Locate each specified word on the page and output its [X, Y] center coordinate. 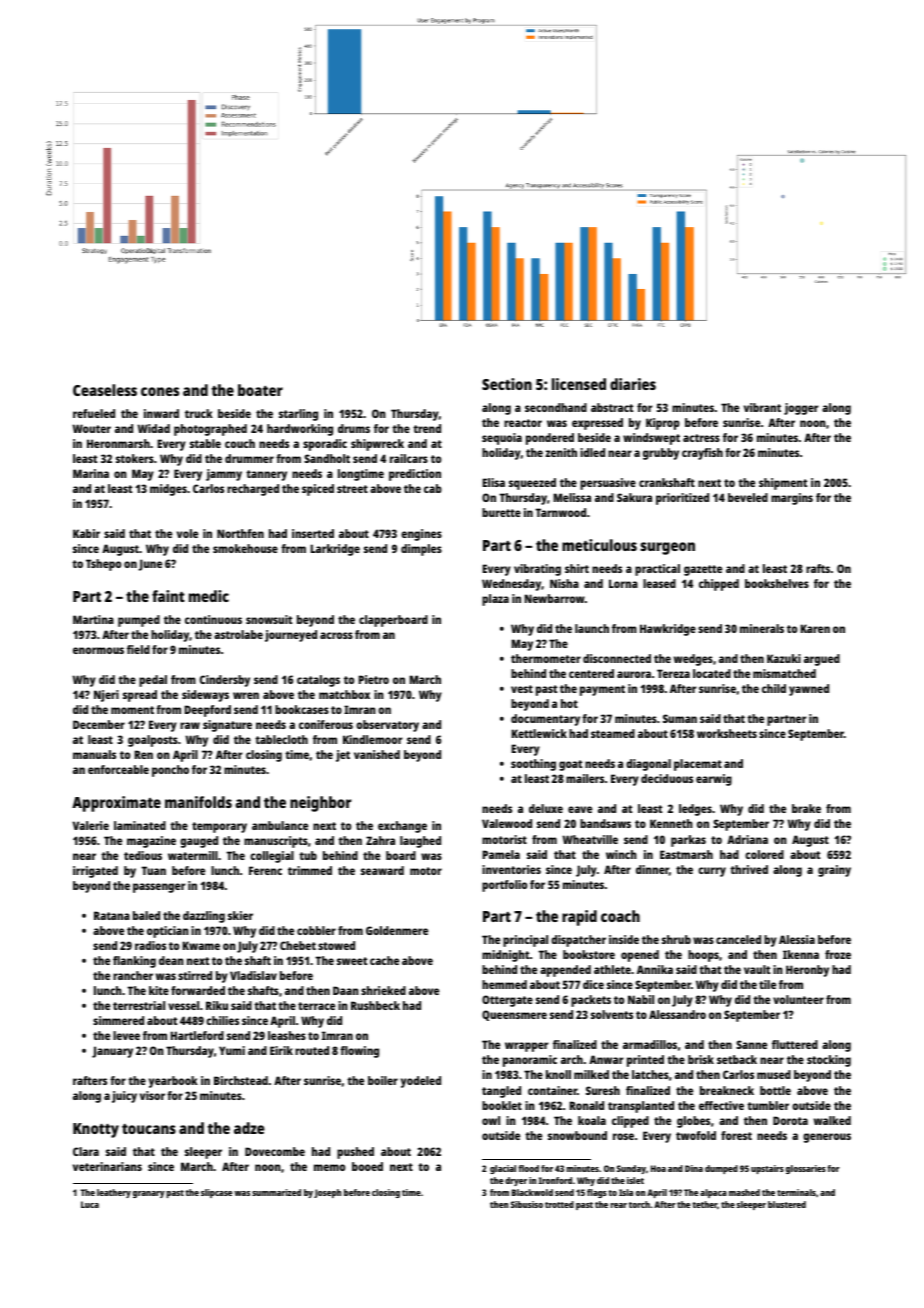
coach [620, 916]
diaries [633, 384]
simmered [118, 1020]
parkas [688, 841]
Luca [90, 1204]
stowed [336, 945]
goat [570, 765]
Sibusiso [527, 1204]
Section [507, 384]
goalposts [153, 741]
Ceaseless [105, 390]
